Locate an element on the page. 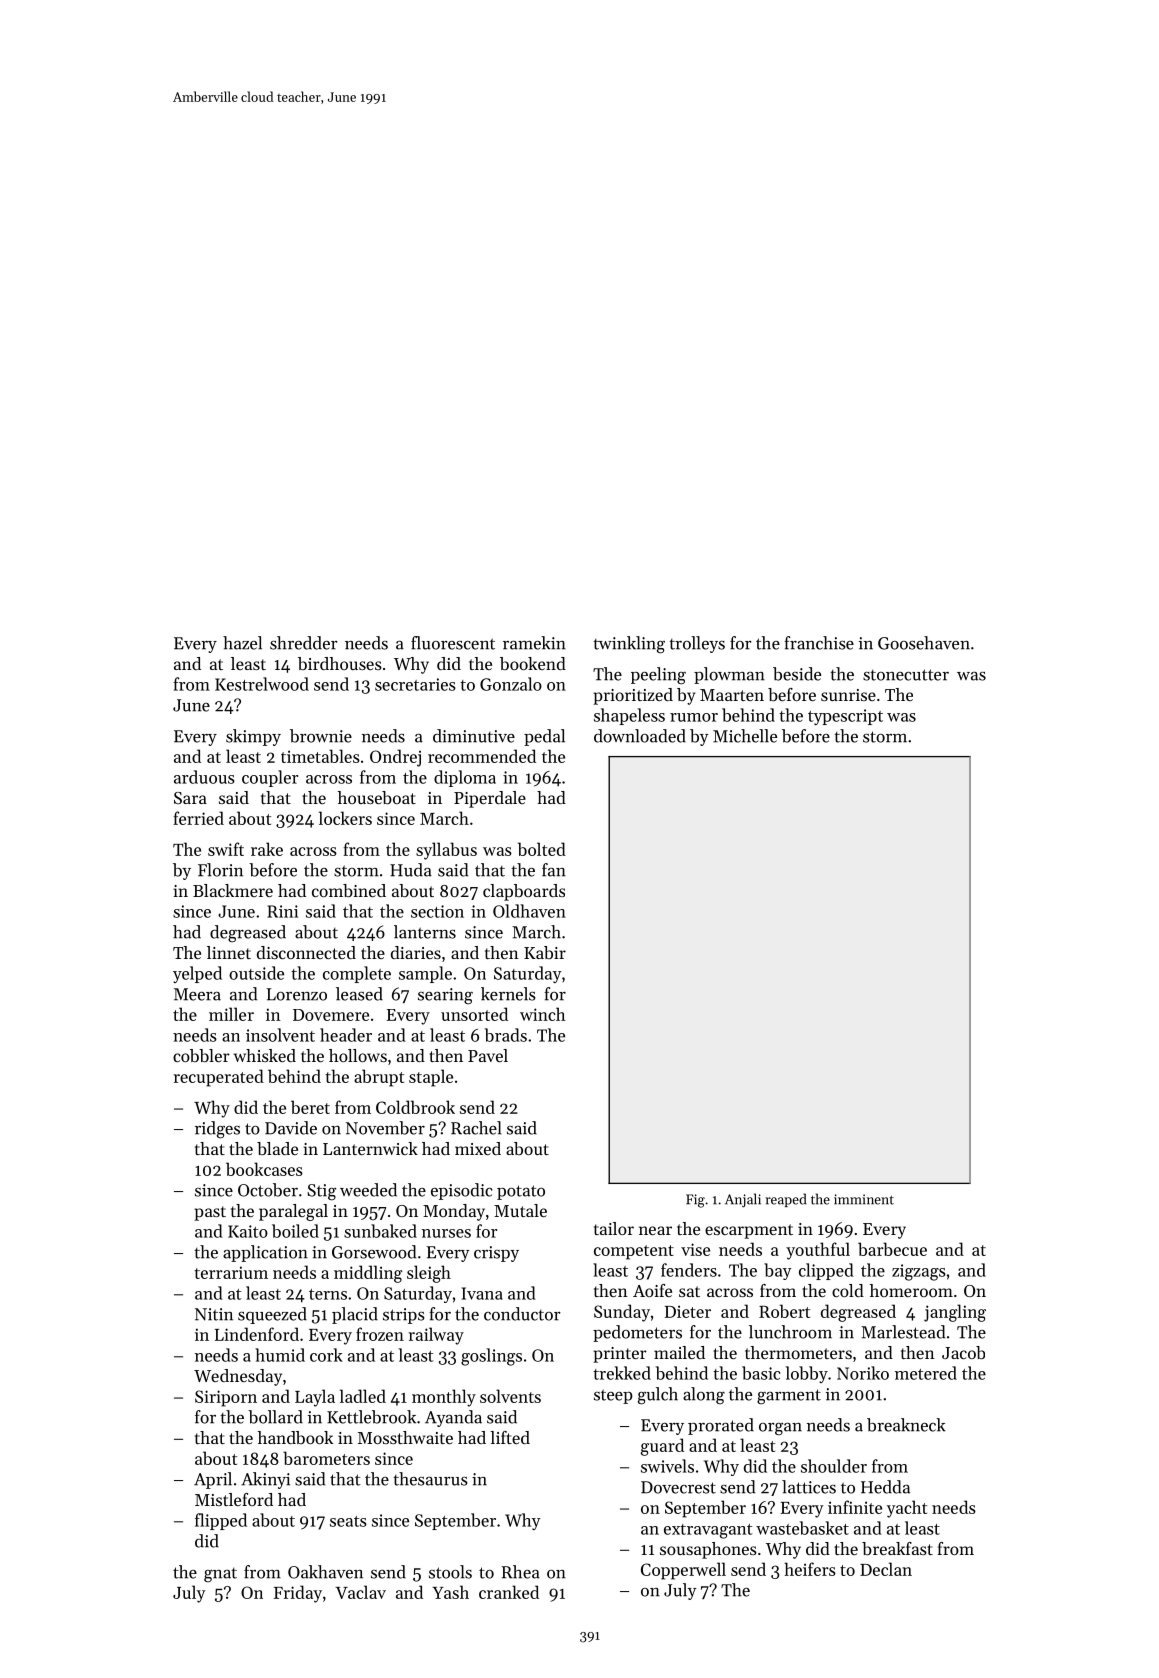  Kabir is located at coordinates (545, 952).
